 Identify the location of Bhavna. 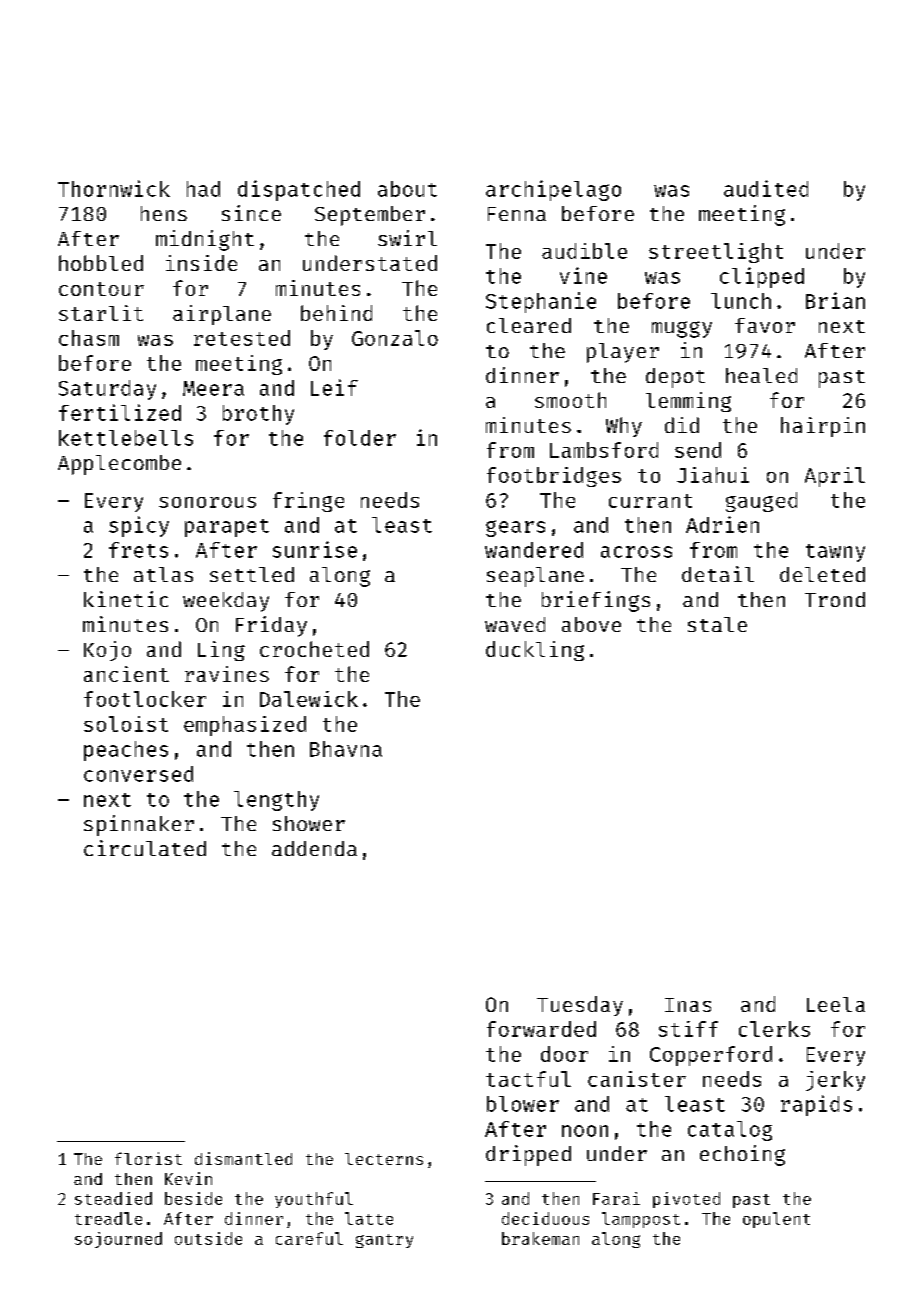
(346, 749).
